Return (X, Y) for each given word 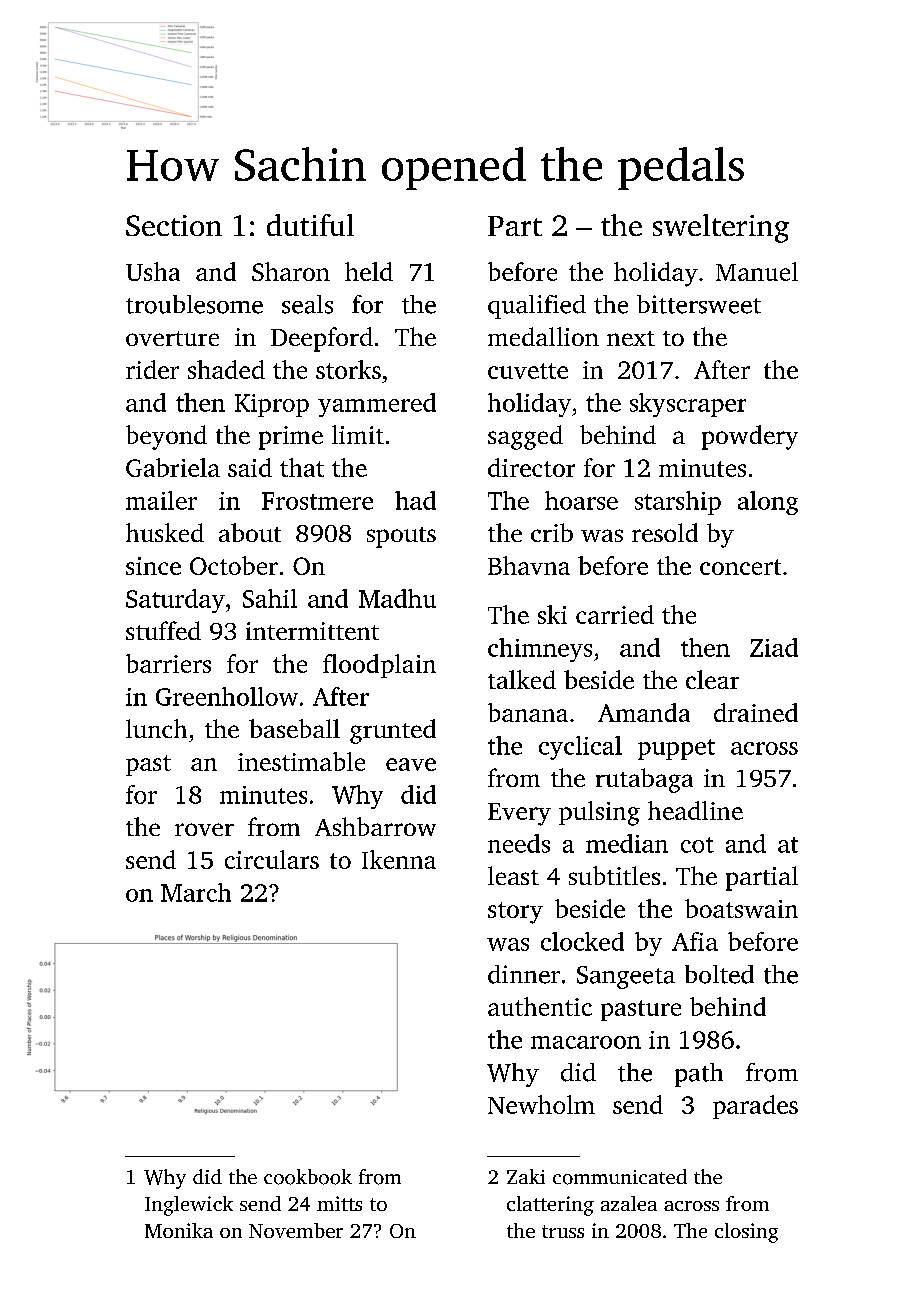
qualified (537, 307)
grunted (393, 731)
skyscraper (688, 405)
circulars (272, 859)
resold (665, 532)
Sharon (291, 271)
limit (358, 434)
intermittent (312, 631)
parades (755, 1107)
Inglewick (189, 1206)
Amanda (644, 712)
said (250, 467)
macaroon (586, 1042)
